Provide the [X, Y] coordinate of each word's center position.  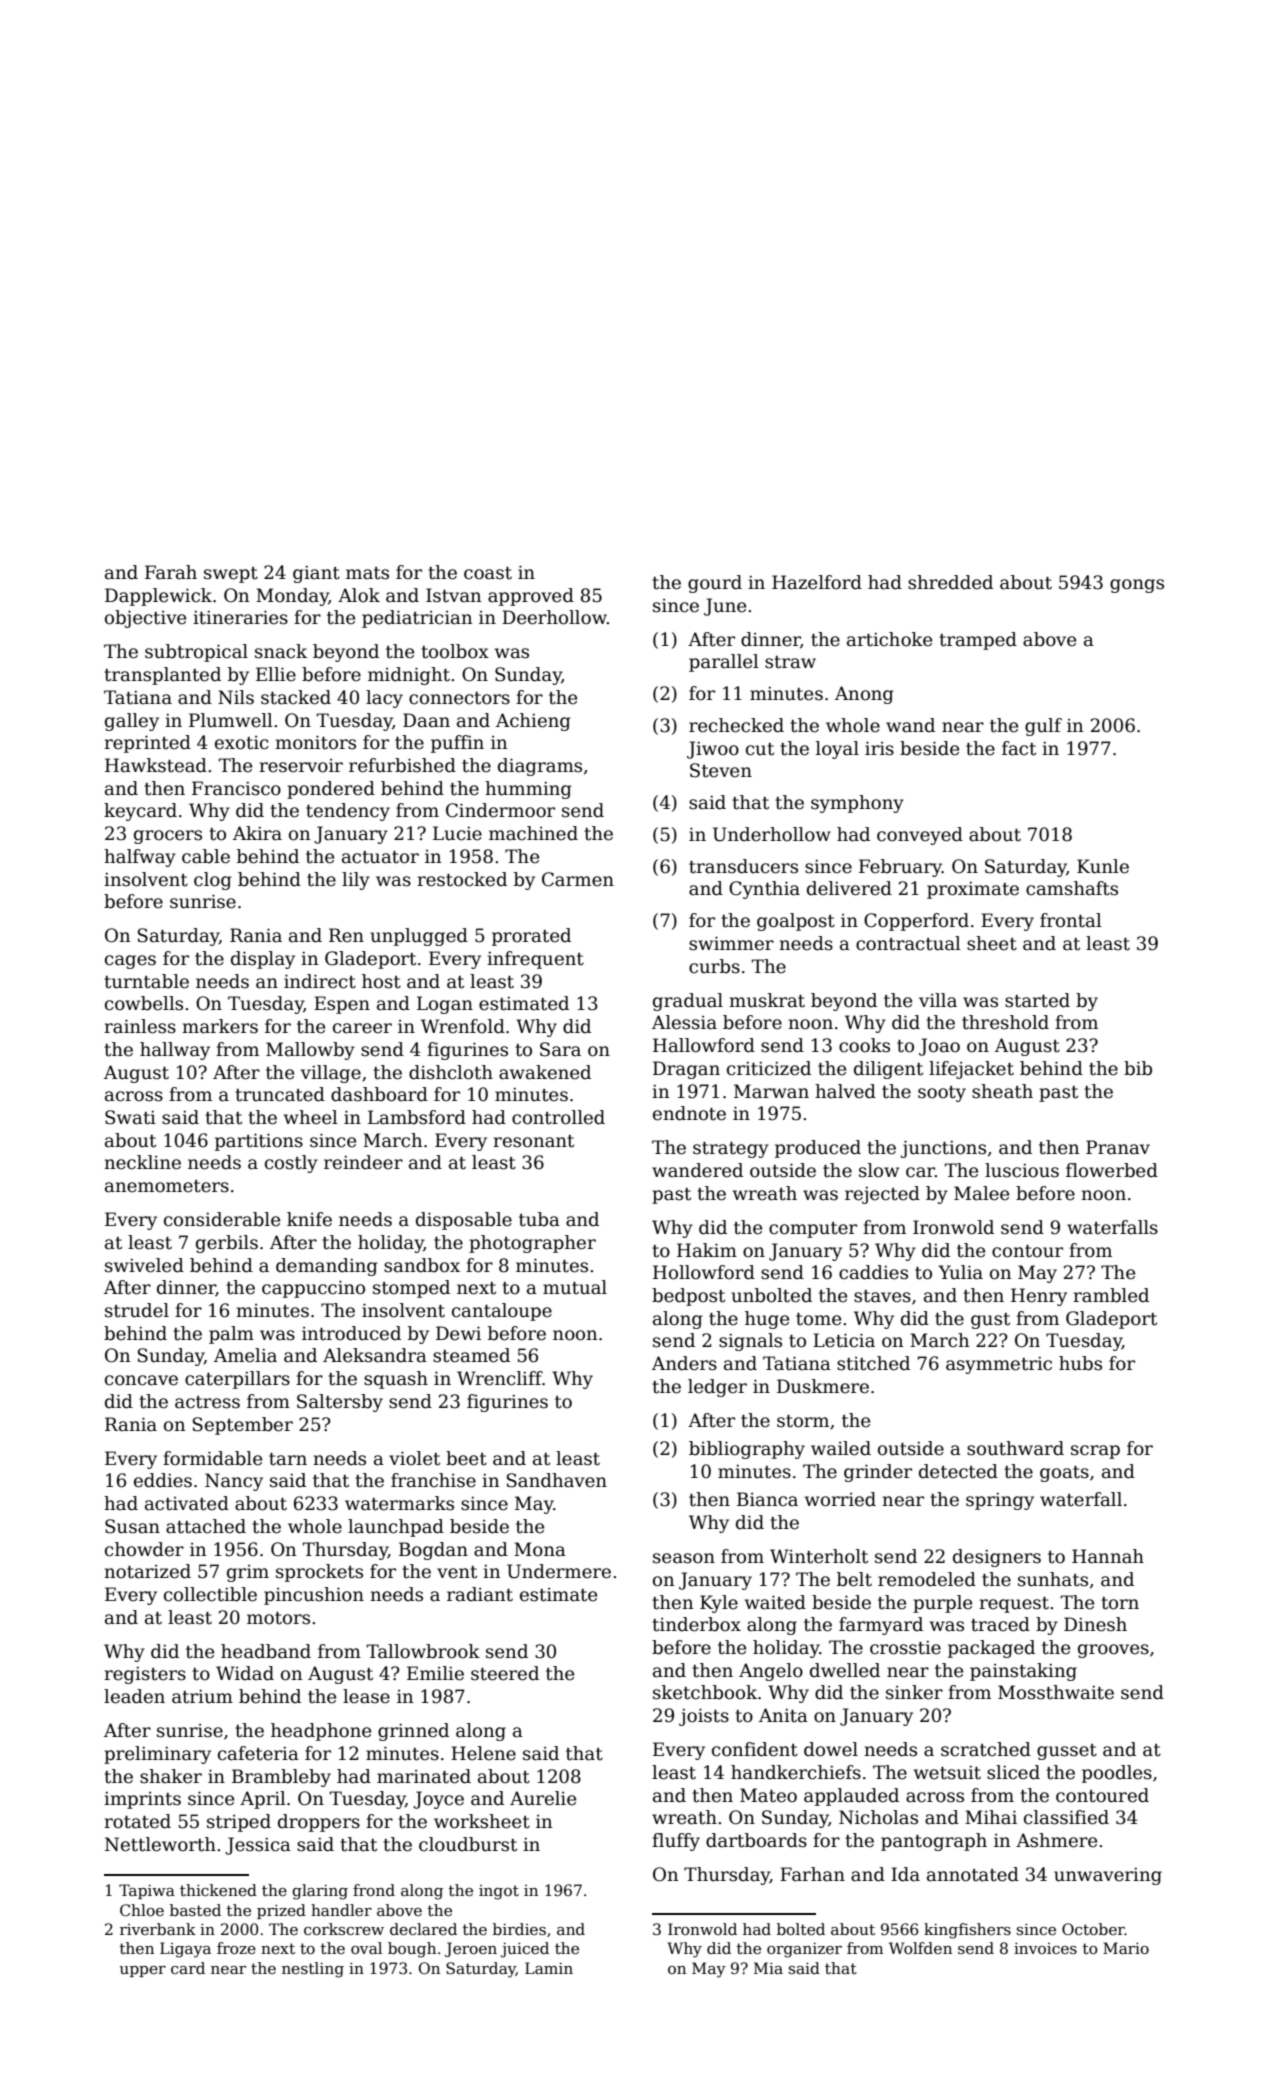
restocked [462, 879]
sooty [942, 1094]
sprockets [319, 1573]
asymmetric [999, 1365]
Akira [257, 833]
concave [141, 1380]
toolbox [455, 651]
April [263, 1800]
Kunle [1103, 866]
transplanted [162, 676]
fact [1019, 748]
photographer [532, 1244]
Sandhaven [557, 1480]
